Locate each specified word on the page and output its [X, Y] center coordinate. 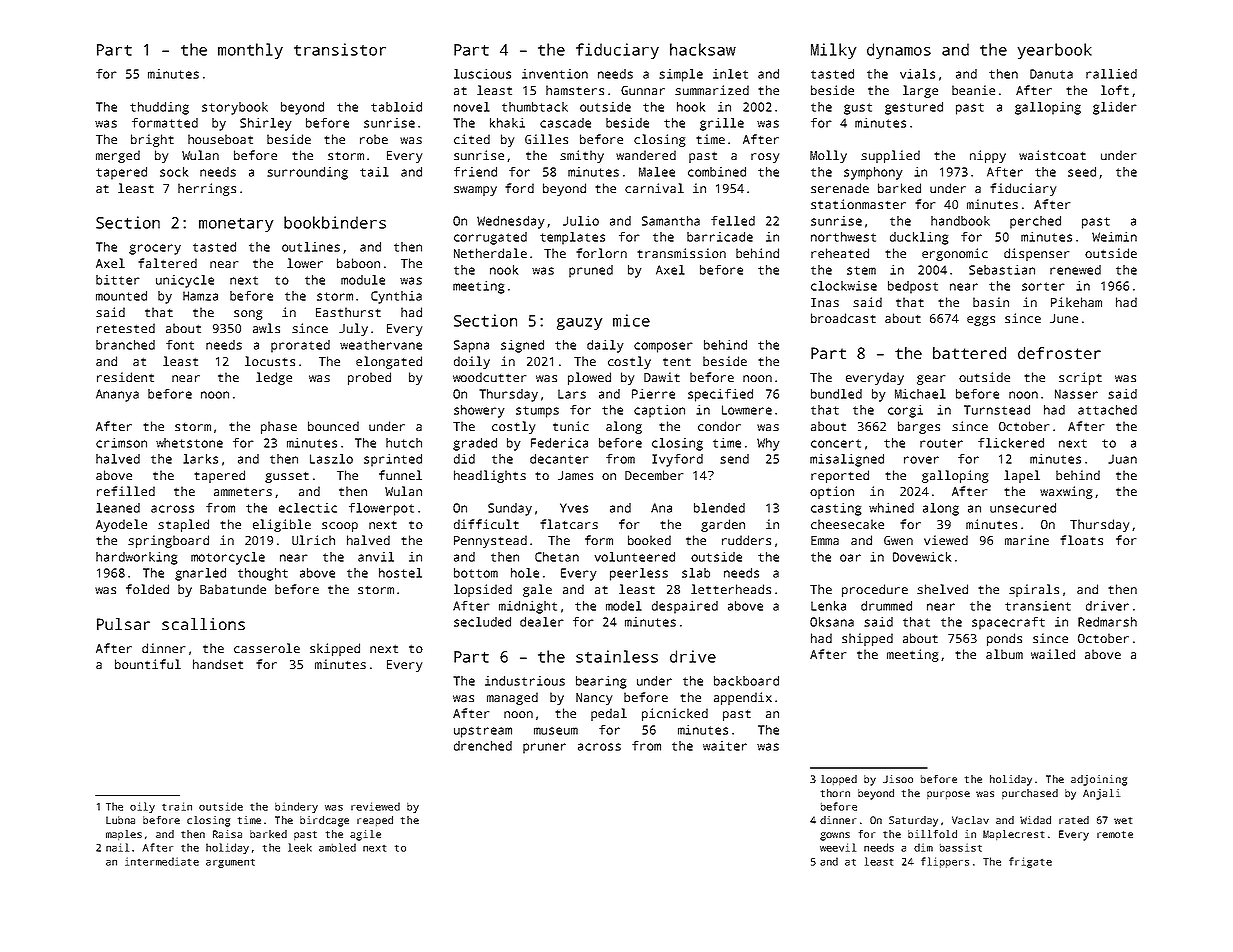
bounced [333, 426]
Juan [1122, 459]
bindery [296, 807]
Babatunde [233, 589]
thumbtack [535, 107]
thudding [159, 108]
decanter [559, 459]
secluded [482, 622]
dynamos [899, 51]
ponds [1004, 639]
